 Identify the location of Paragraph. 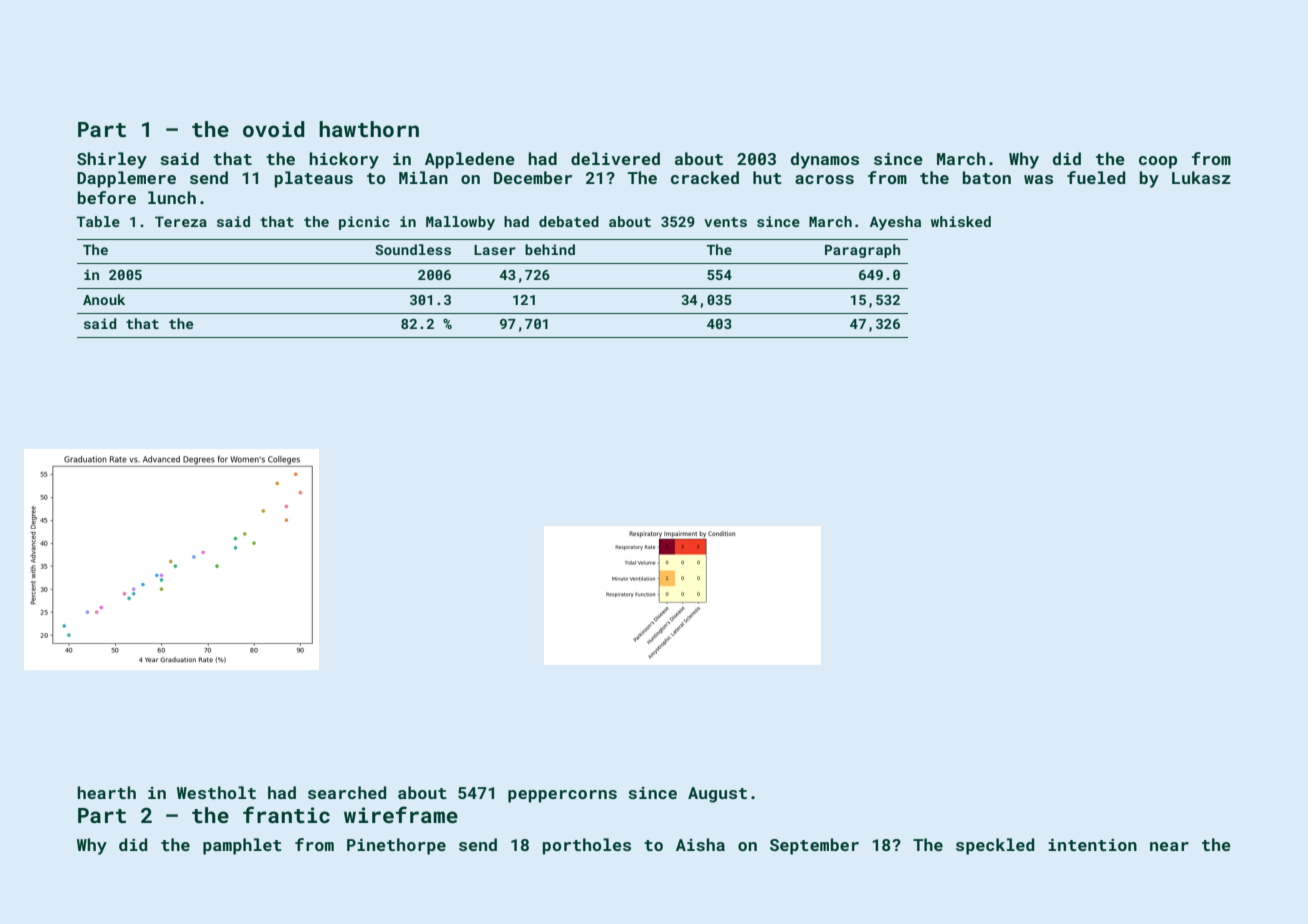
(862, 251).
